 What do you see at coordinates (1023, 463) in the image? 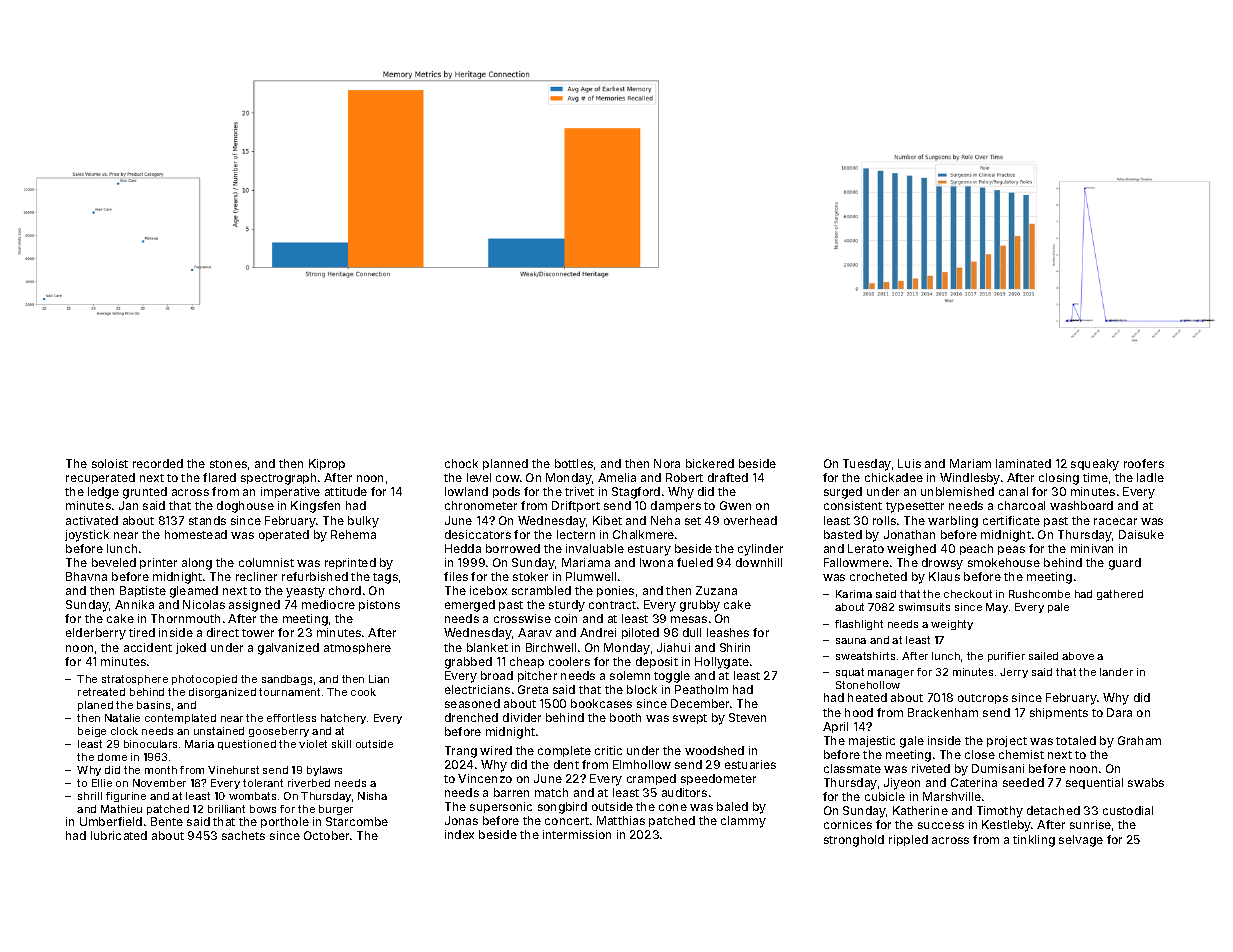
I see `laminated` at bounding box center [1023, 463].
